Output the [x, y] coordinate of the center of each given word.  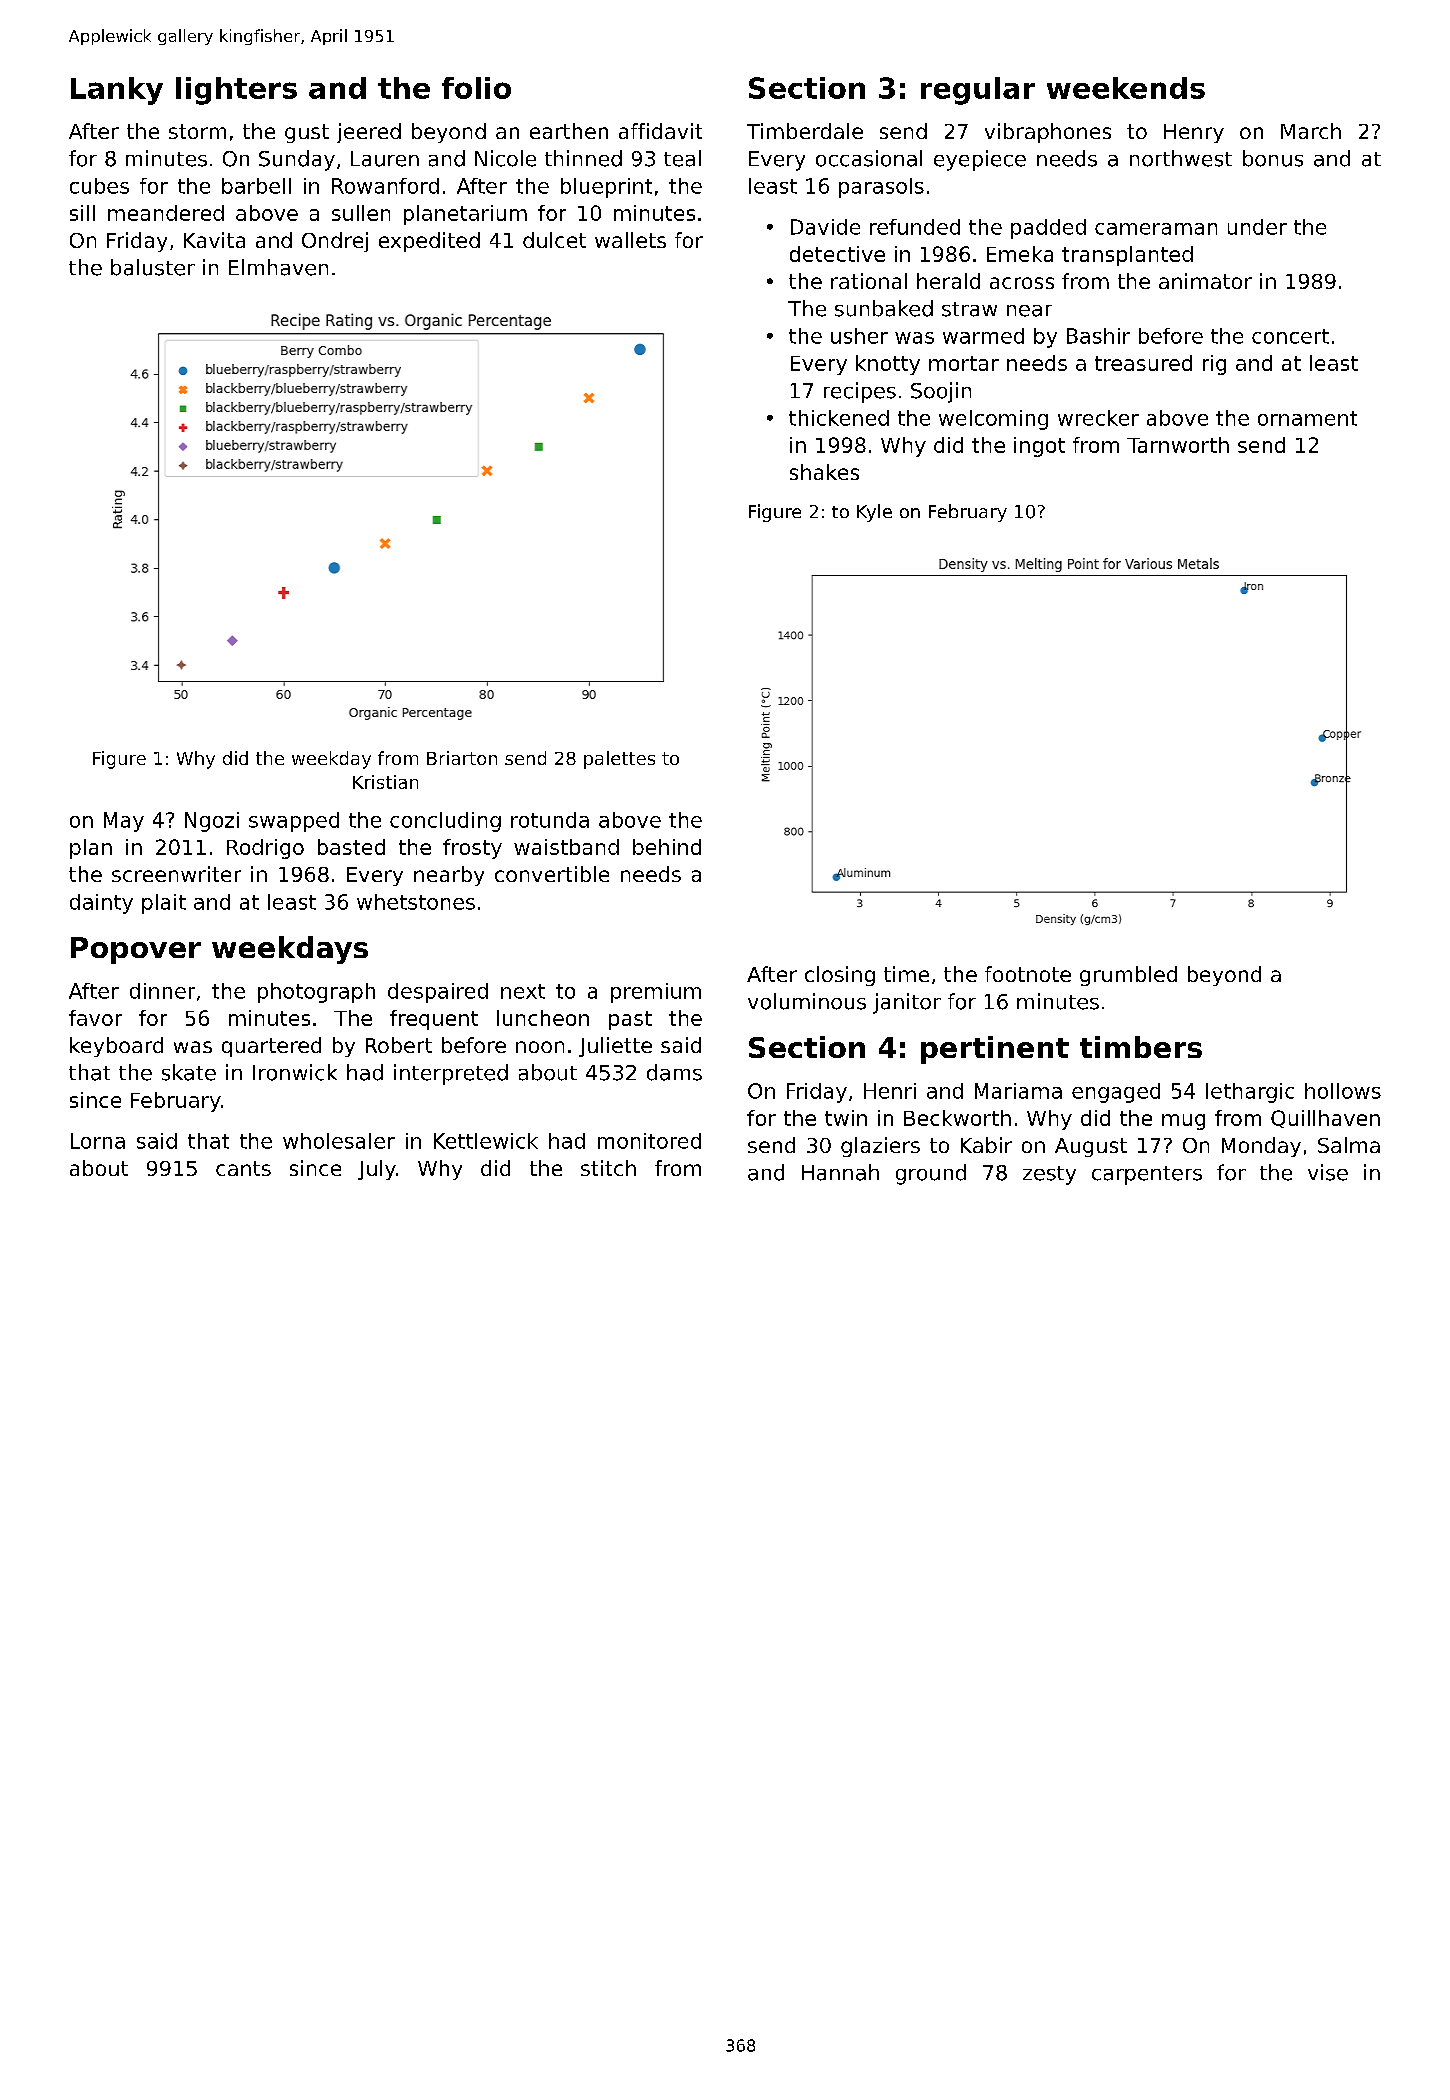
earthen [569, 131]
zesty [1049, 1175]
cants [243, 1168]
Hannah [840, 1172]
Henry [1194, 133]
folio [476, 88]
